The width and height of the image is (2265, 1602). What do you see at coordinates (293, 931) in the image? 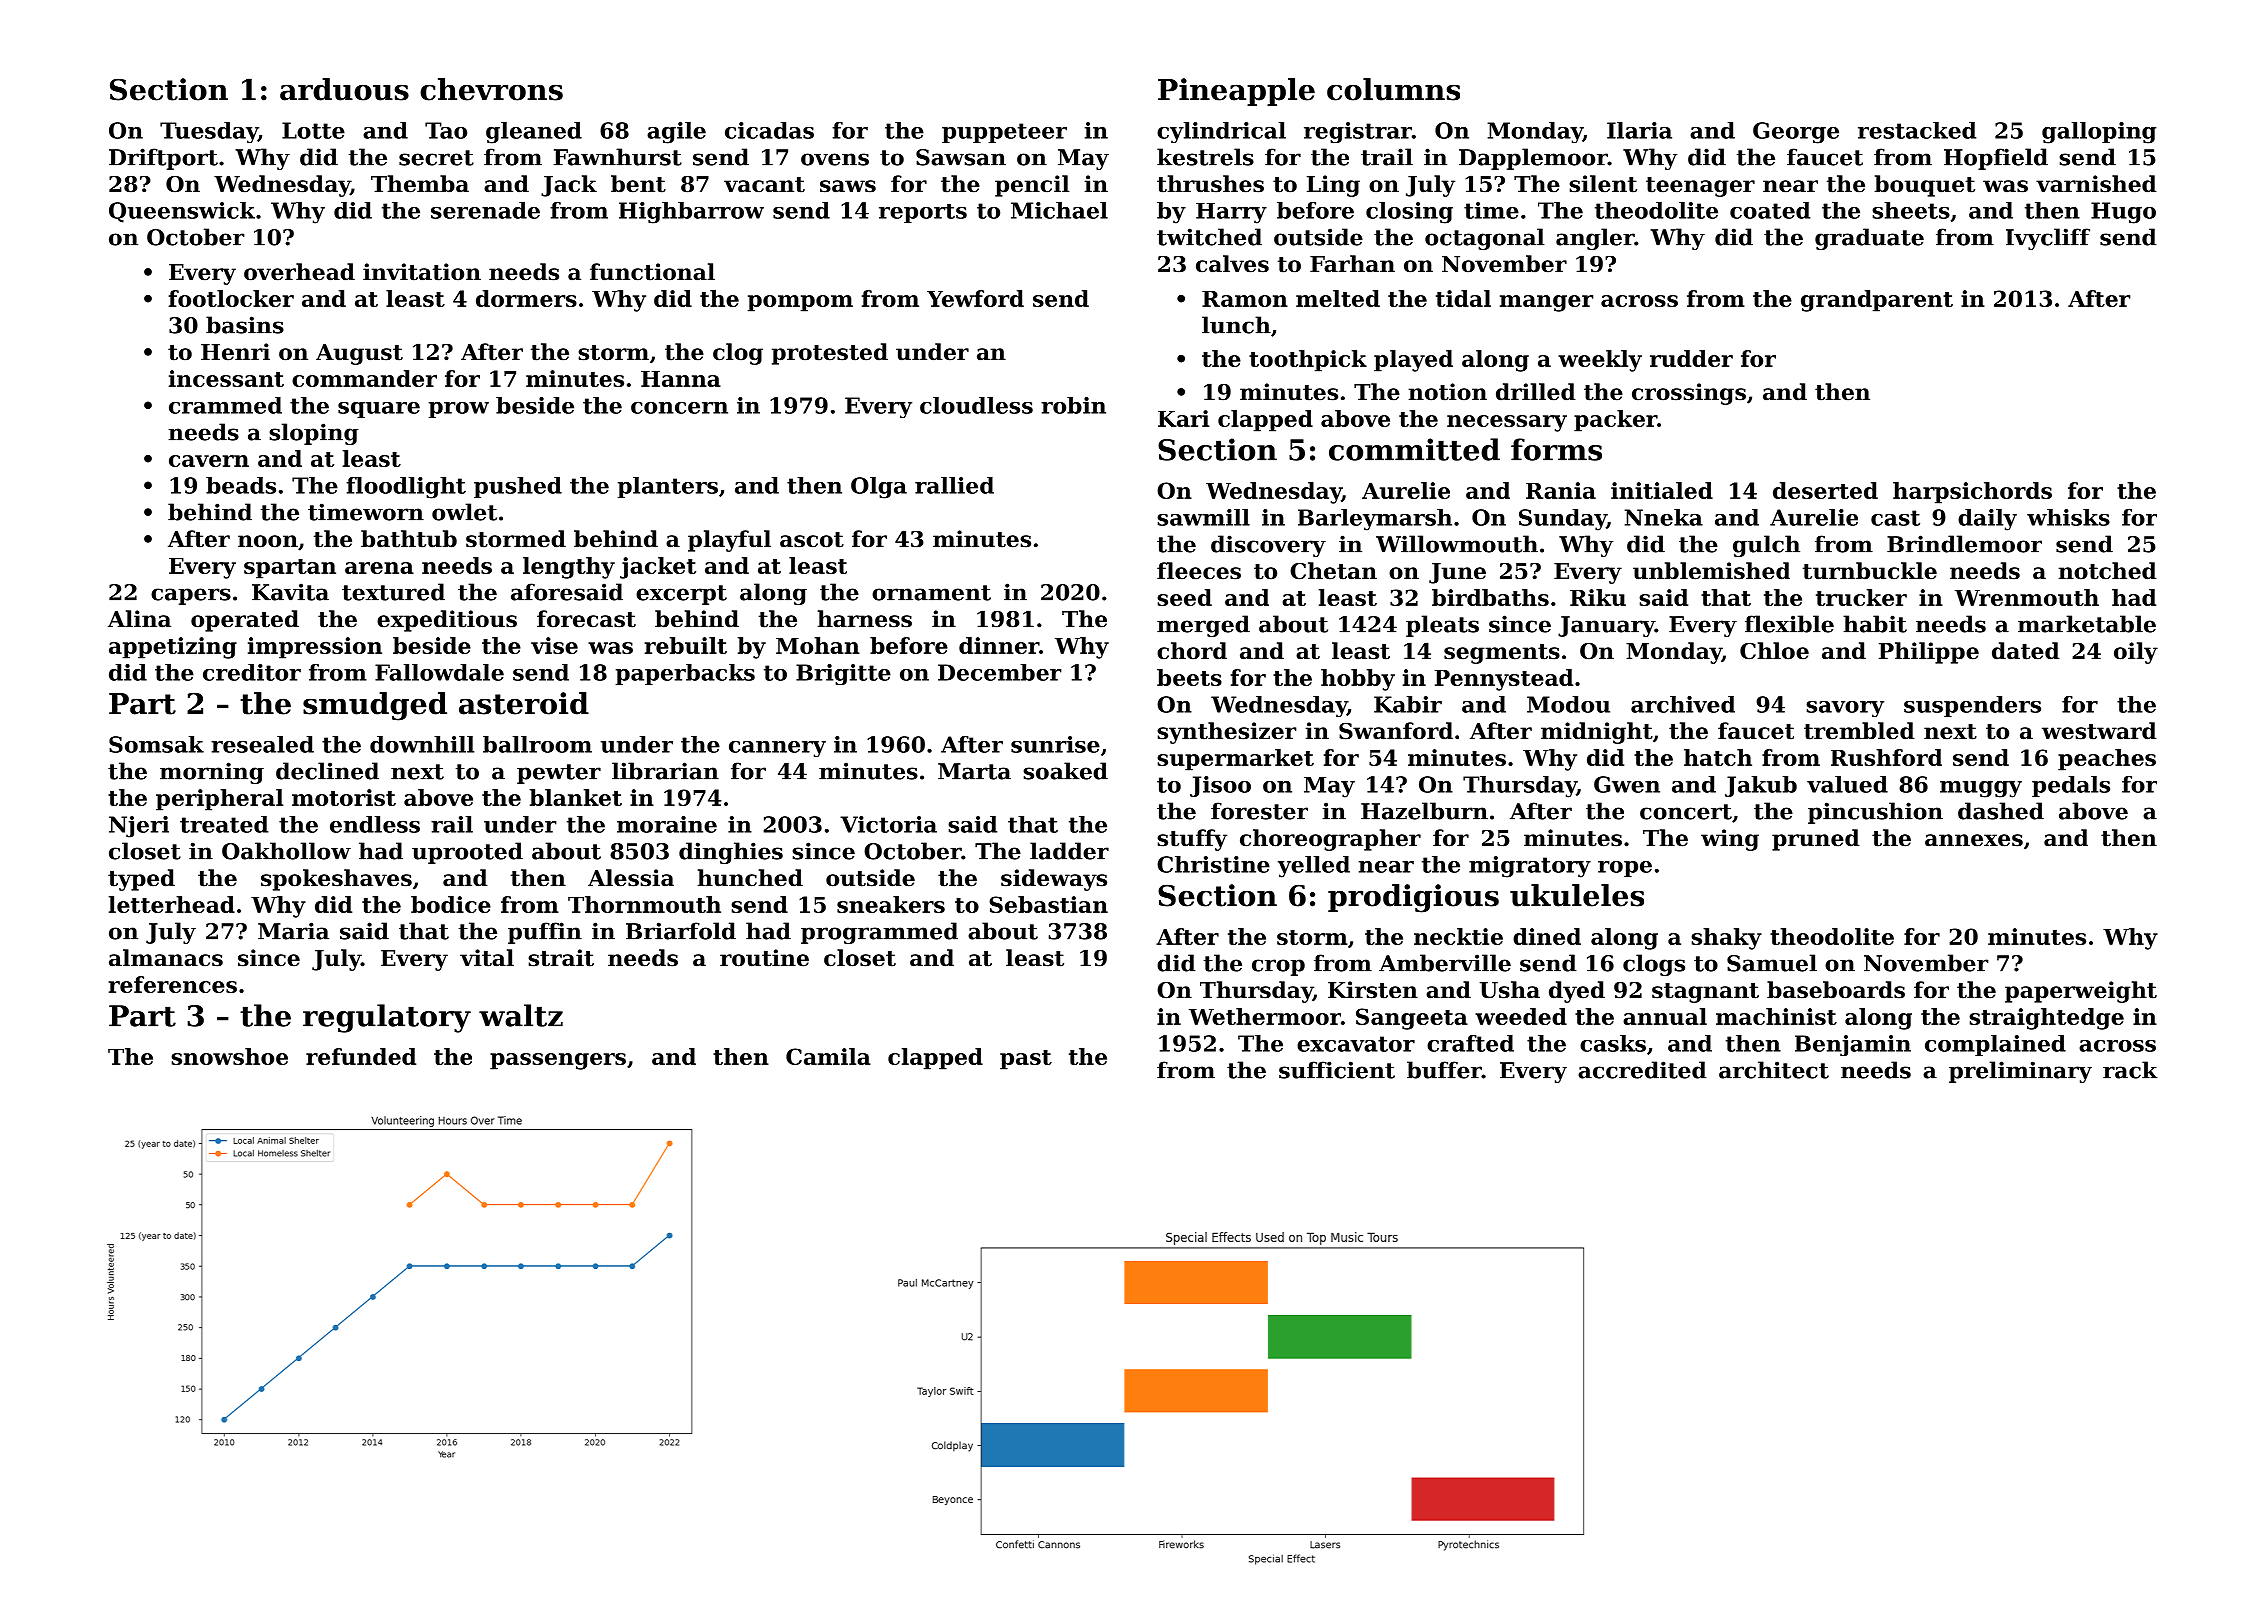
I see `Maria` at bounding box center [293, 931].
